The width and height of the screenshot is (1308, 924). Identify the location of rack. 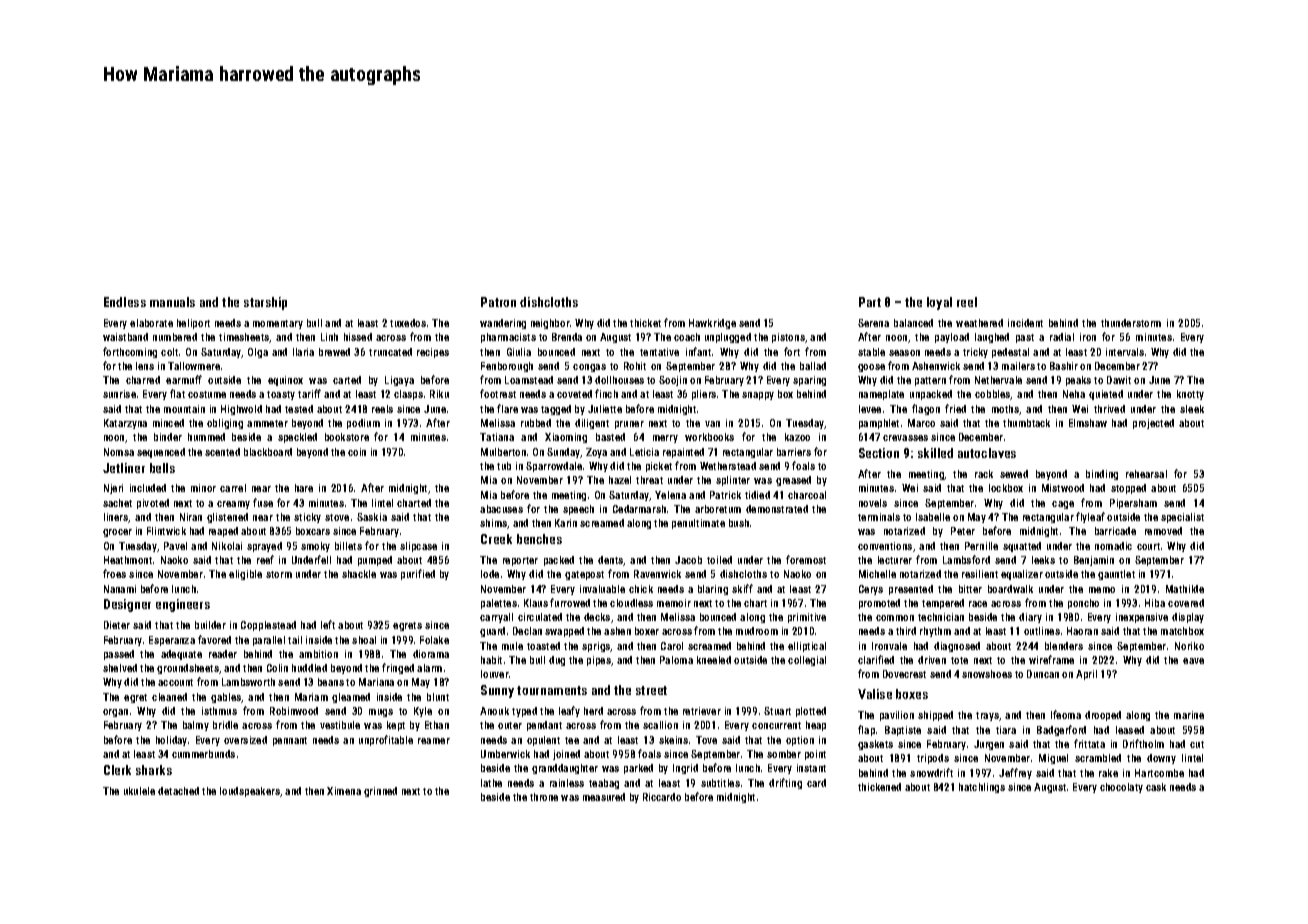
(984, 474).
